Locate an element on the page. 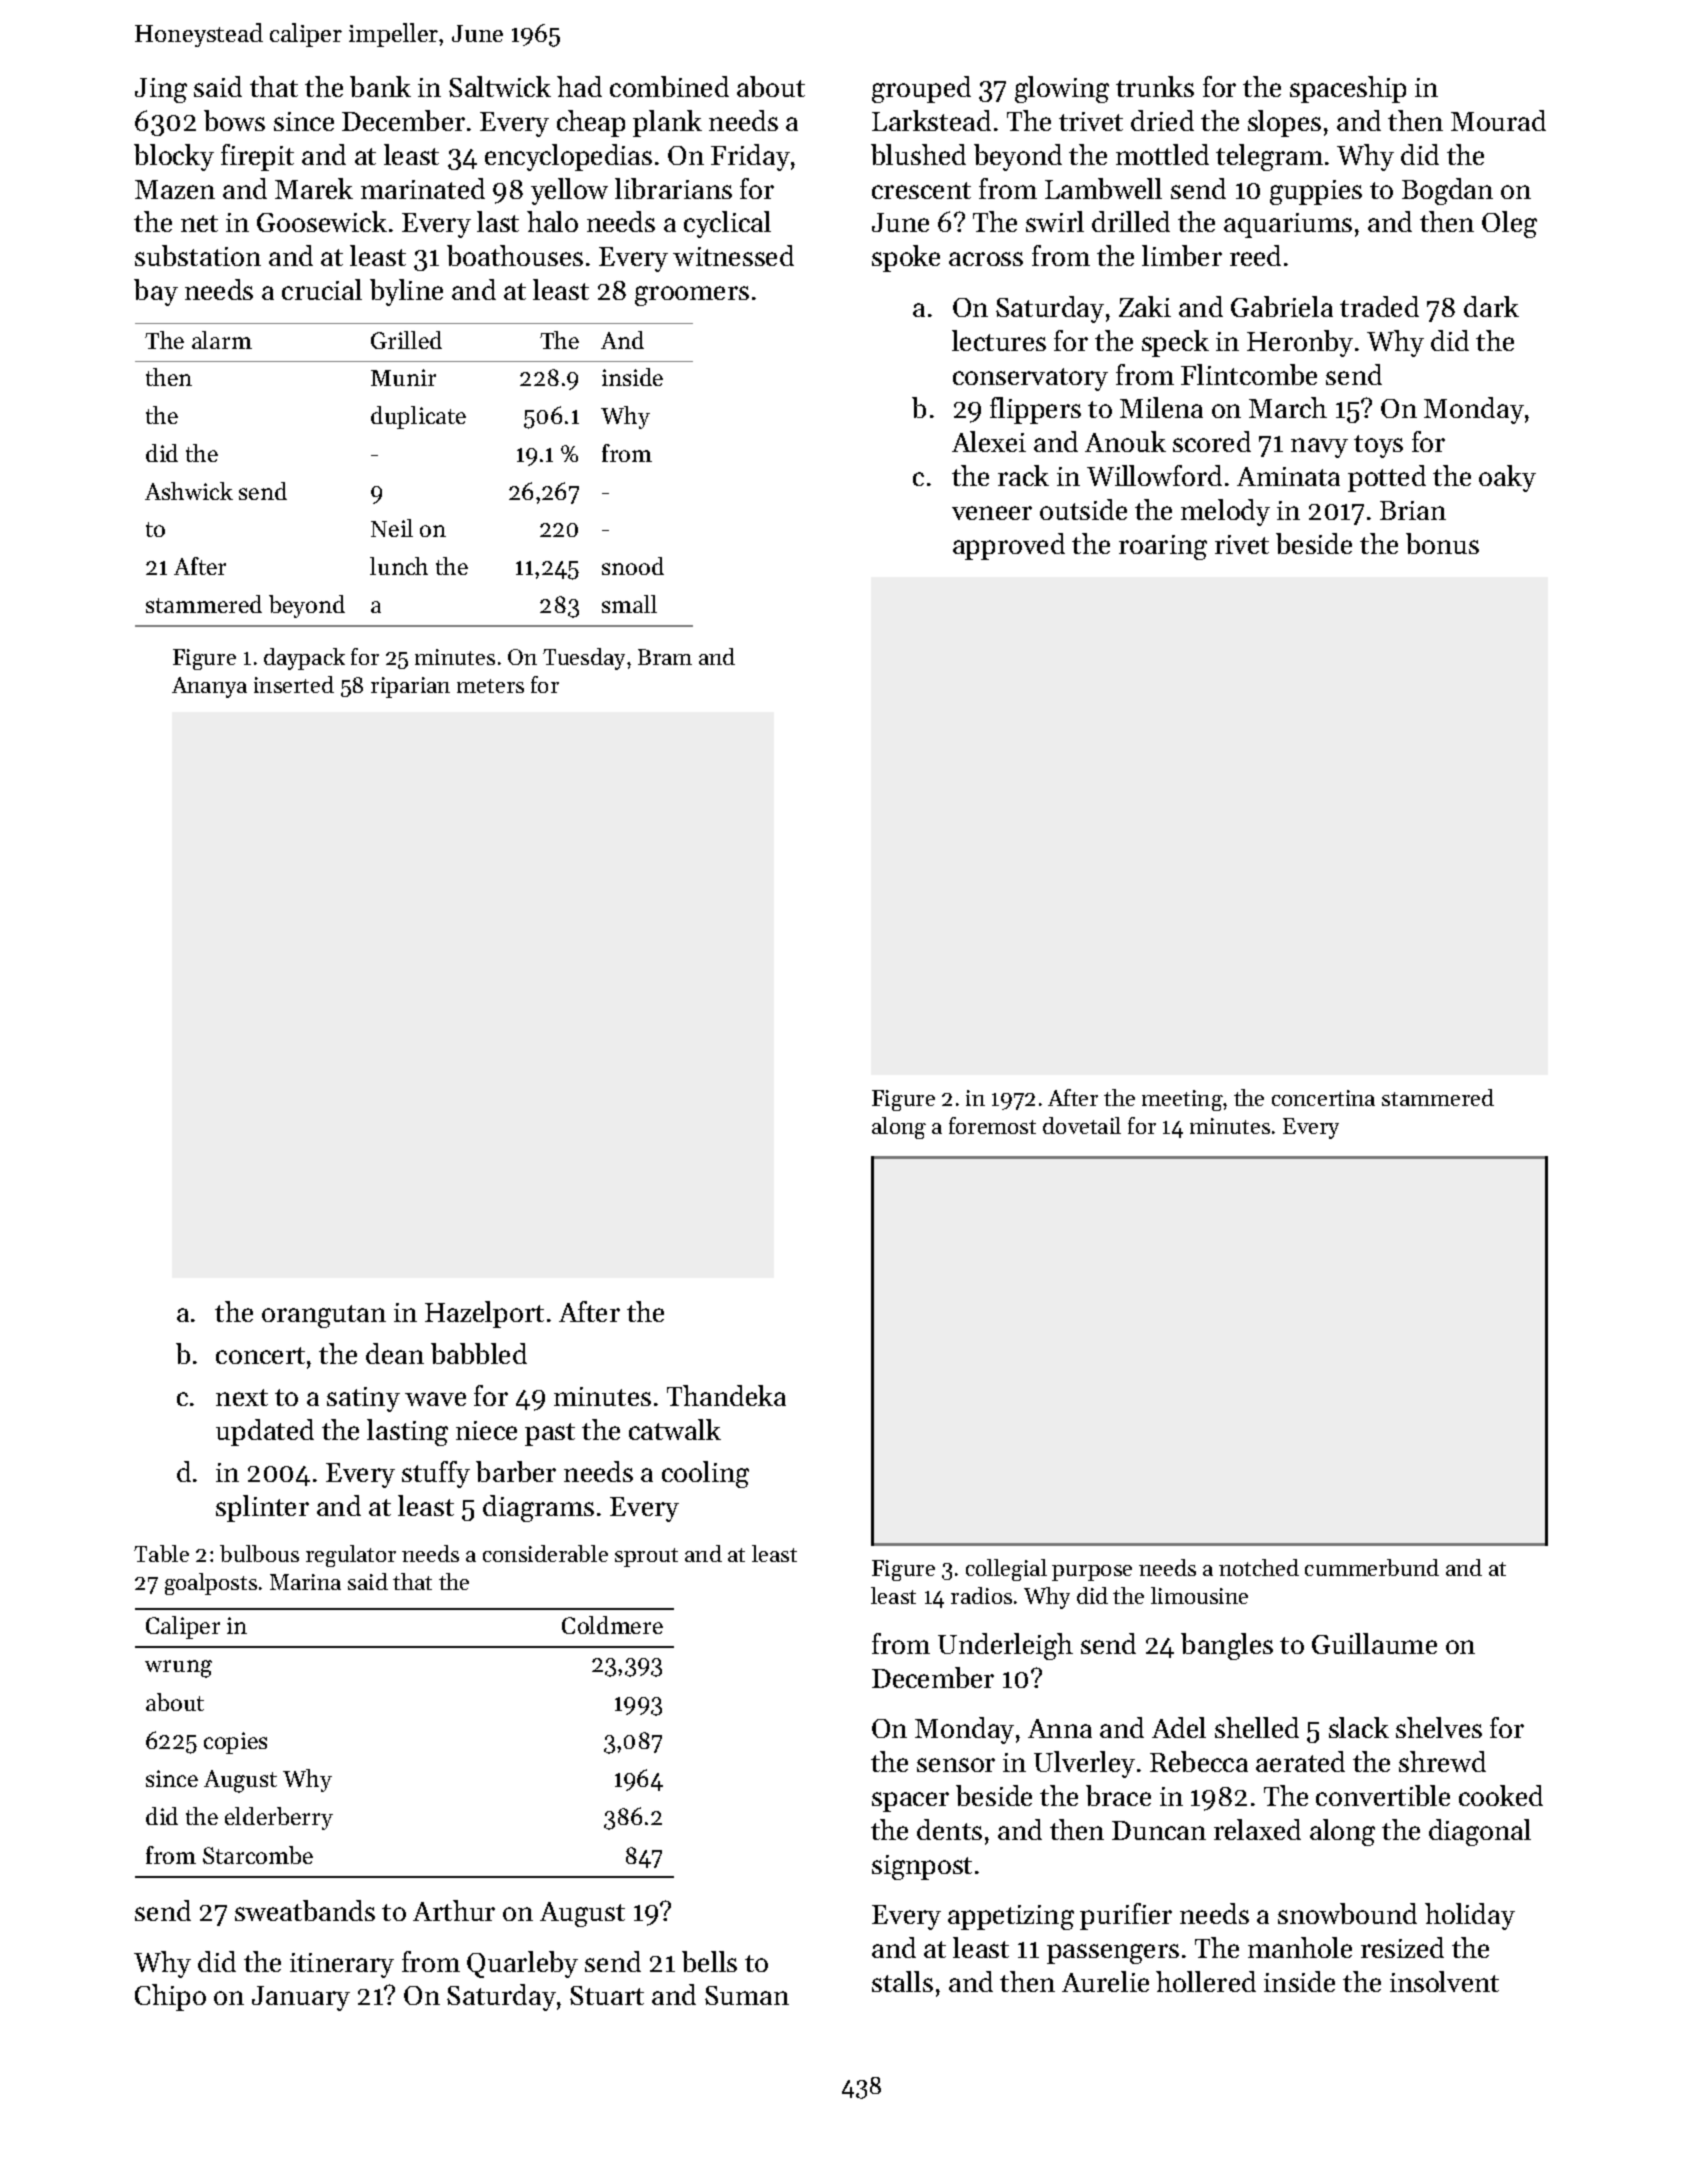  insolvent is located at coordinates (1444, 1981).
